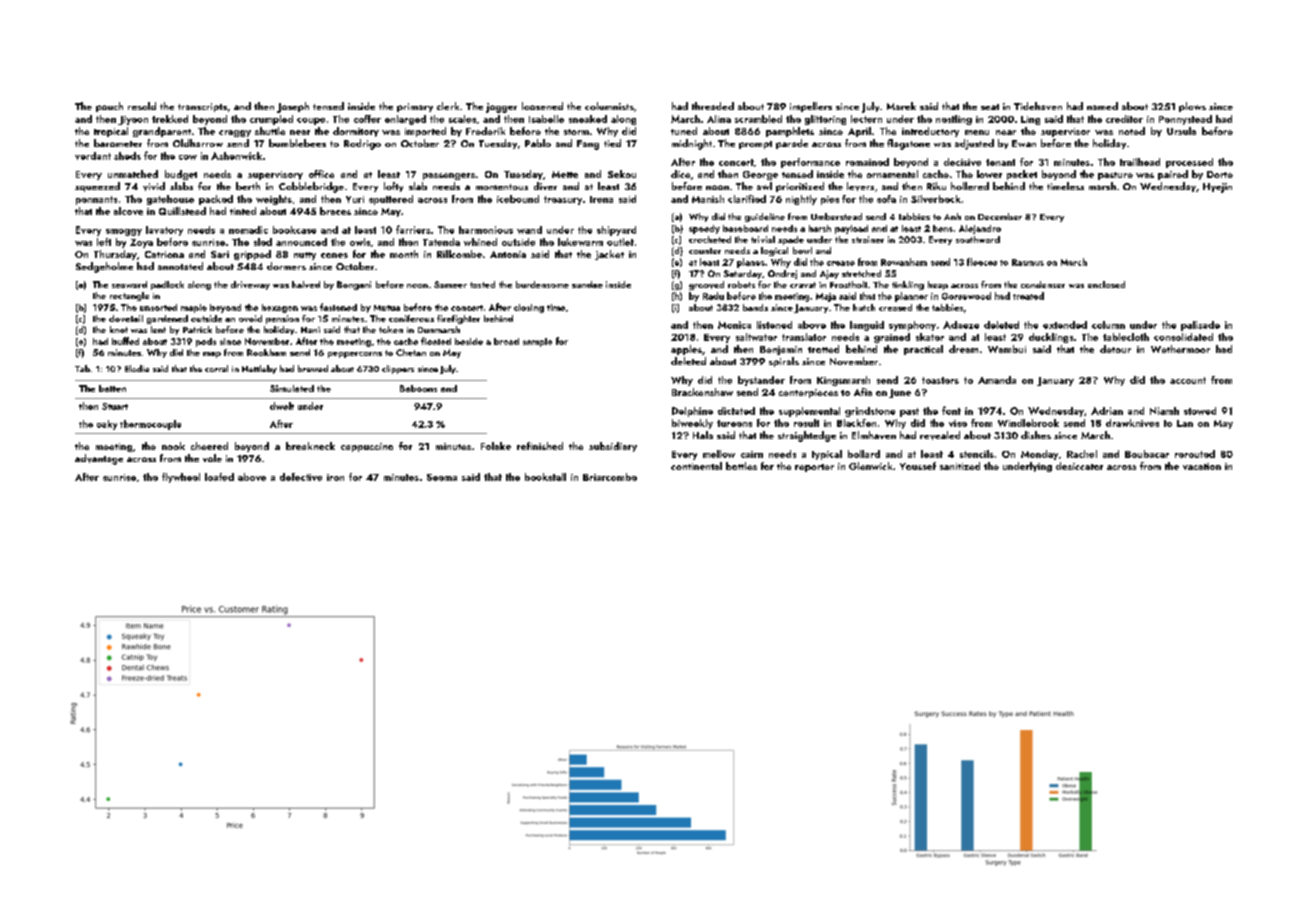 The height and width of the image is (924, 1308). What do you see at coordinates (1106, 284) in the image?
I see `enclosed` at bounding box center [1106, 284].
